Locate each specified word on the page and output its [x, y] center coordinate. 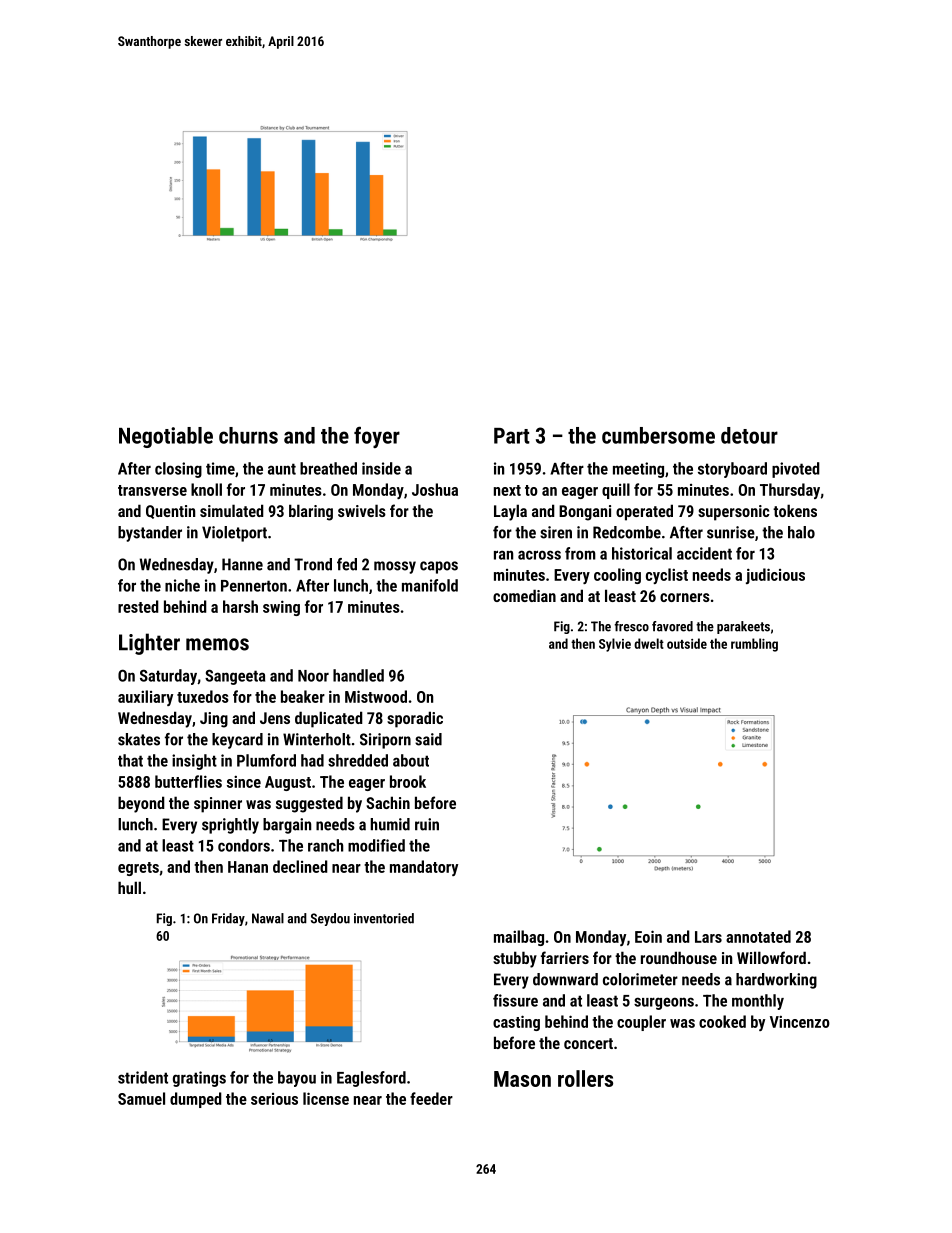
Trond [313, 564]
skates [139, 739]
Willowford [771, 957]
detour [749, 435]
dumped [196, 1100]
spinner [218, 805]
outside [687, 643]
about [411, 760]
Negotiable [166, 437]
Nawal [268, 918]
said [428, 739]
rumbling [754, 645]
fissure [515, 1000]
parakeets [743, 627]
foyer [377, 437]
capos [439, 567]
